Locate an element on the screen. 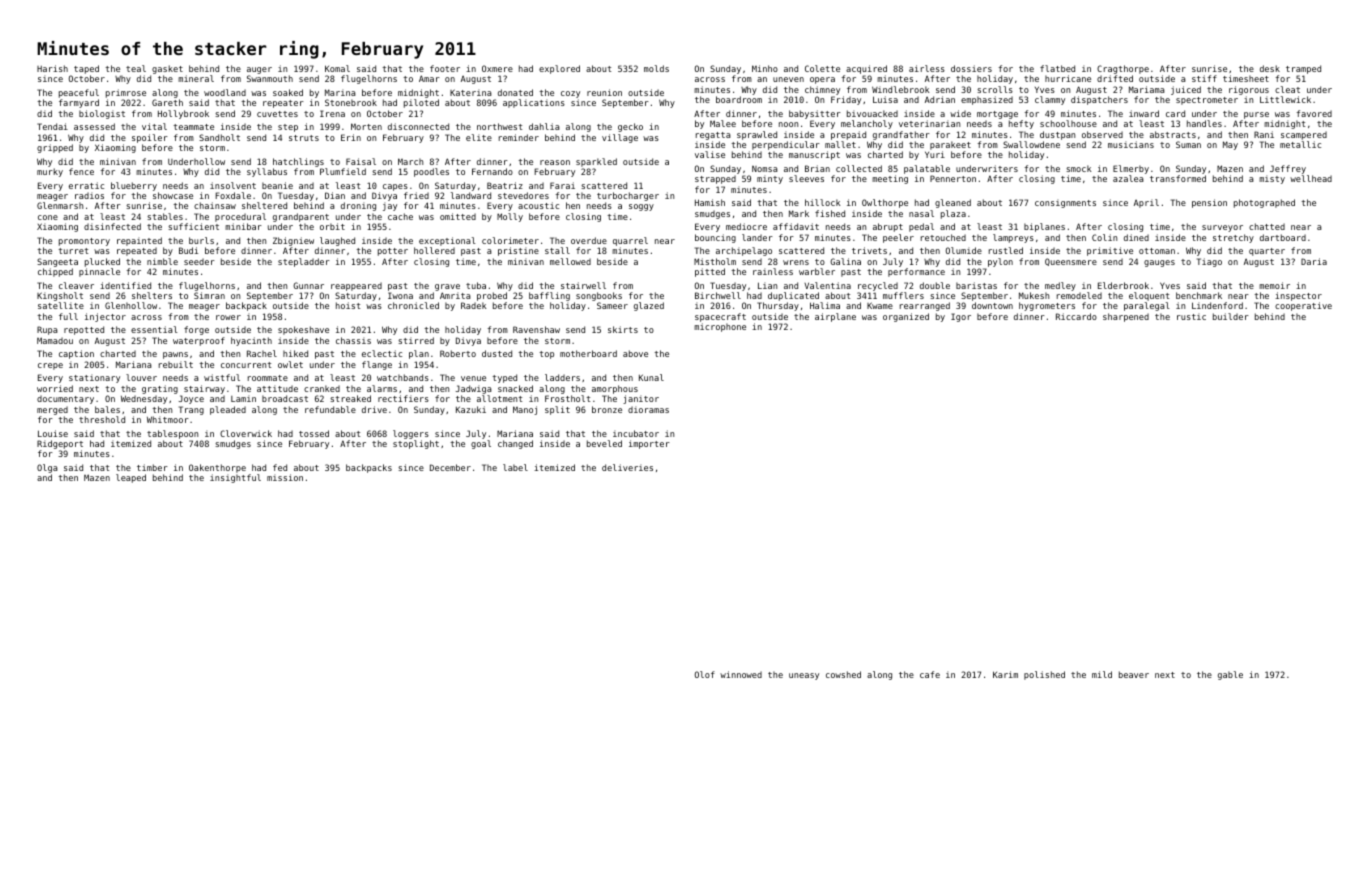 Image resolution: width=1372 pixels, height=887 pixels. explored is located at coordinates (559, 69).
